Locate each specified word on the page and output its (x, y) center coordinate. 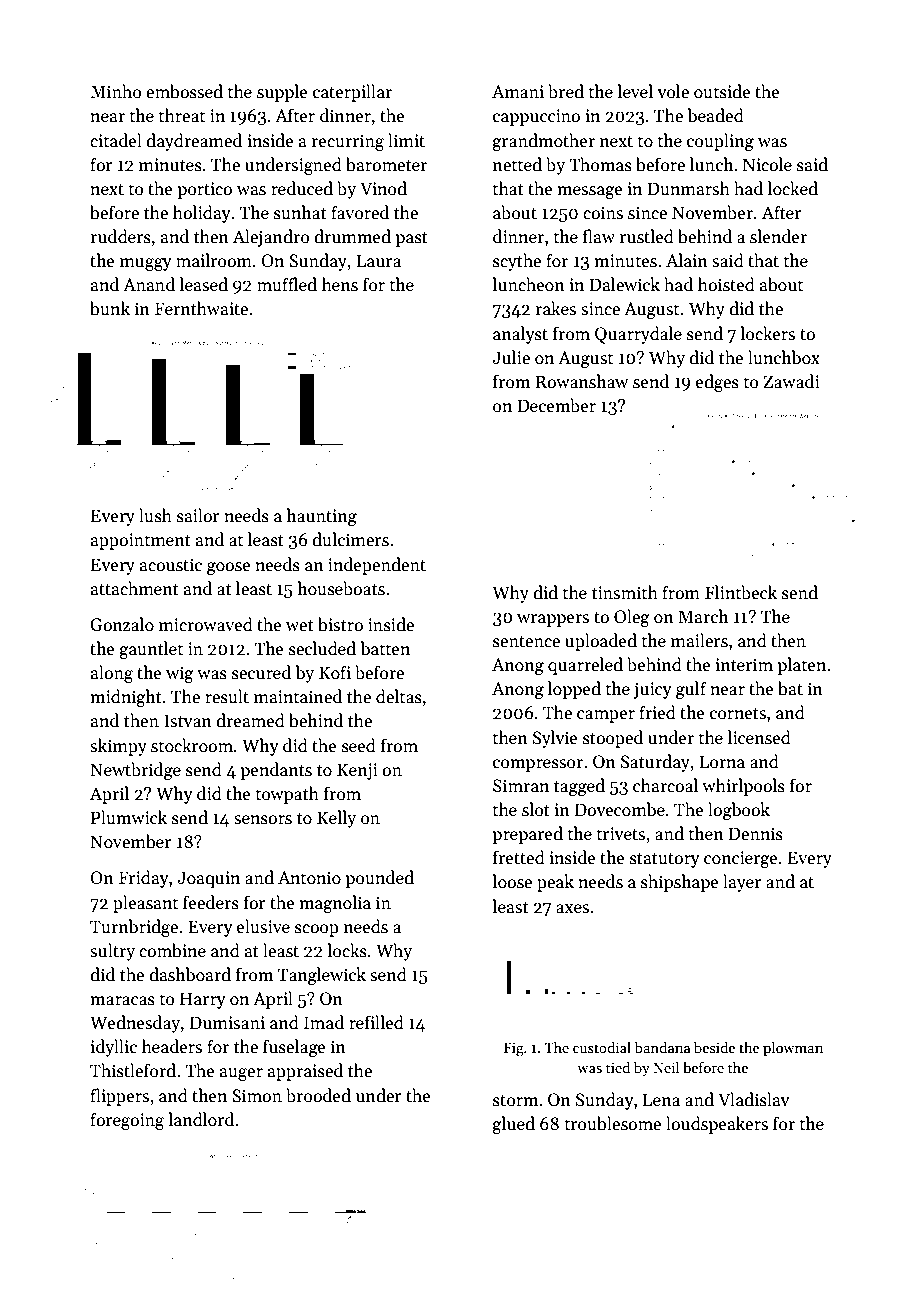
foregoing (127, 1121)
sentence (526, 642)
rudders (120, 236)
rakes (555, 308)
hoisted (726, 284)
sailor (198, 515)
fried (657, 712)
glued (514, 1125)
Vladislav (754, 1099)
